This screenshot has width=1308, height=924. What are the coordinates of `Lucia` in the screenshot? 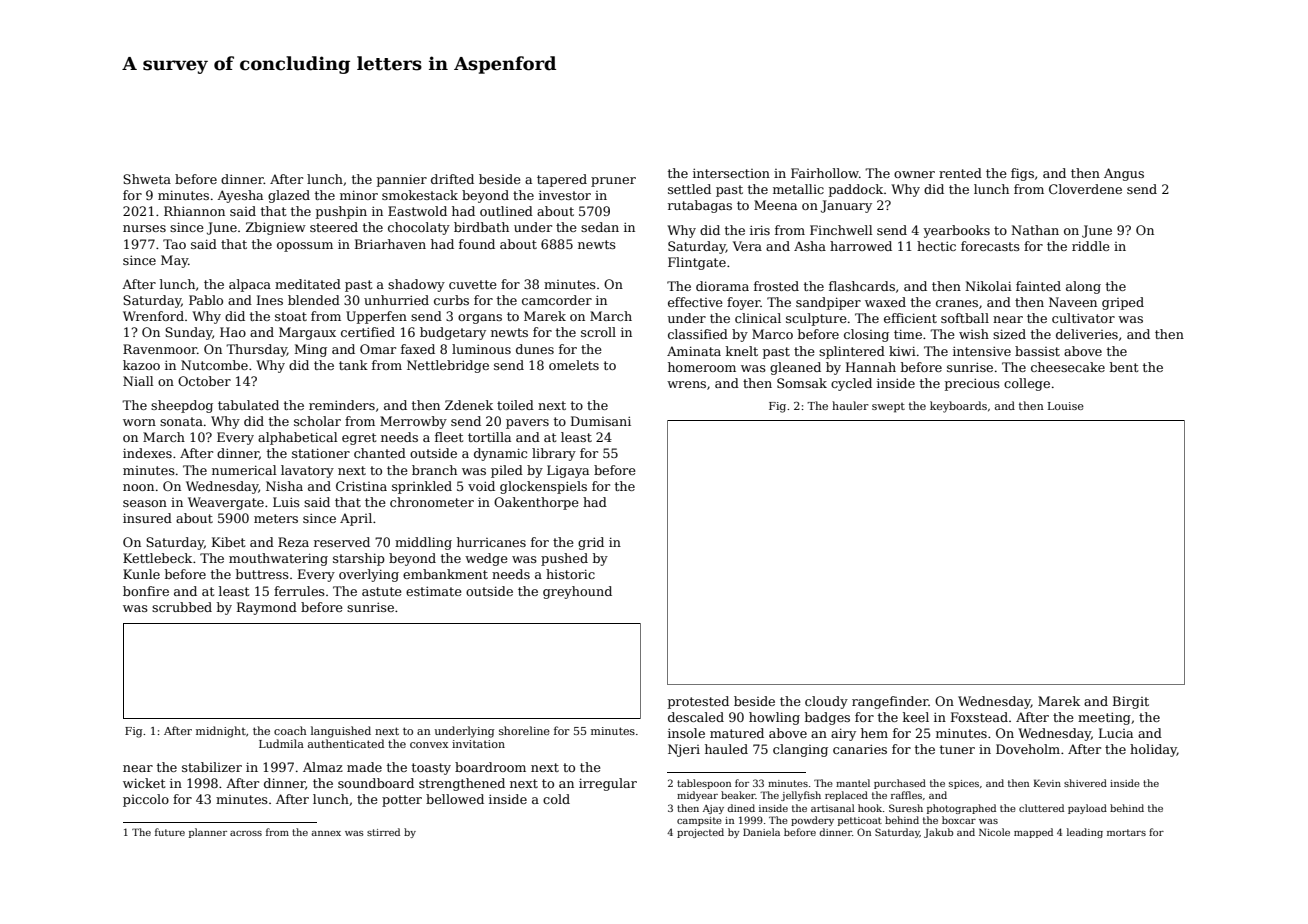 It's located at (1116, 733).
